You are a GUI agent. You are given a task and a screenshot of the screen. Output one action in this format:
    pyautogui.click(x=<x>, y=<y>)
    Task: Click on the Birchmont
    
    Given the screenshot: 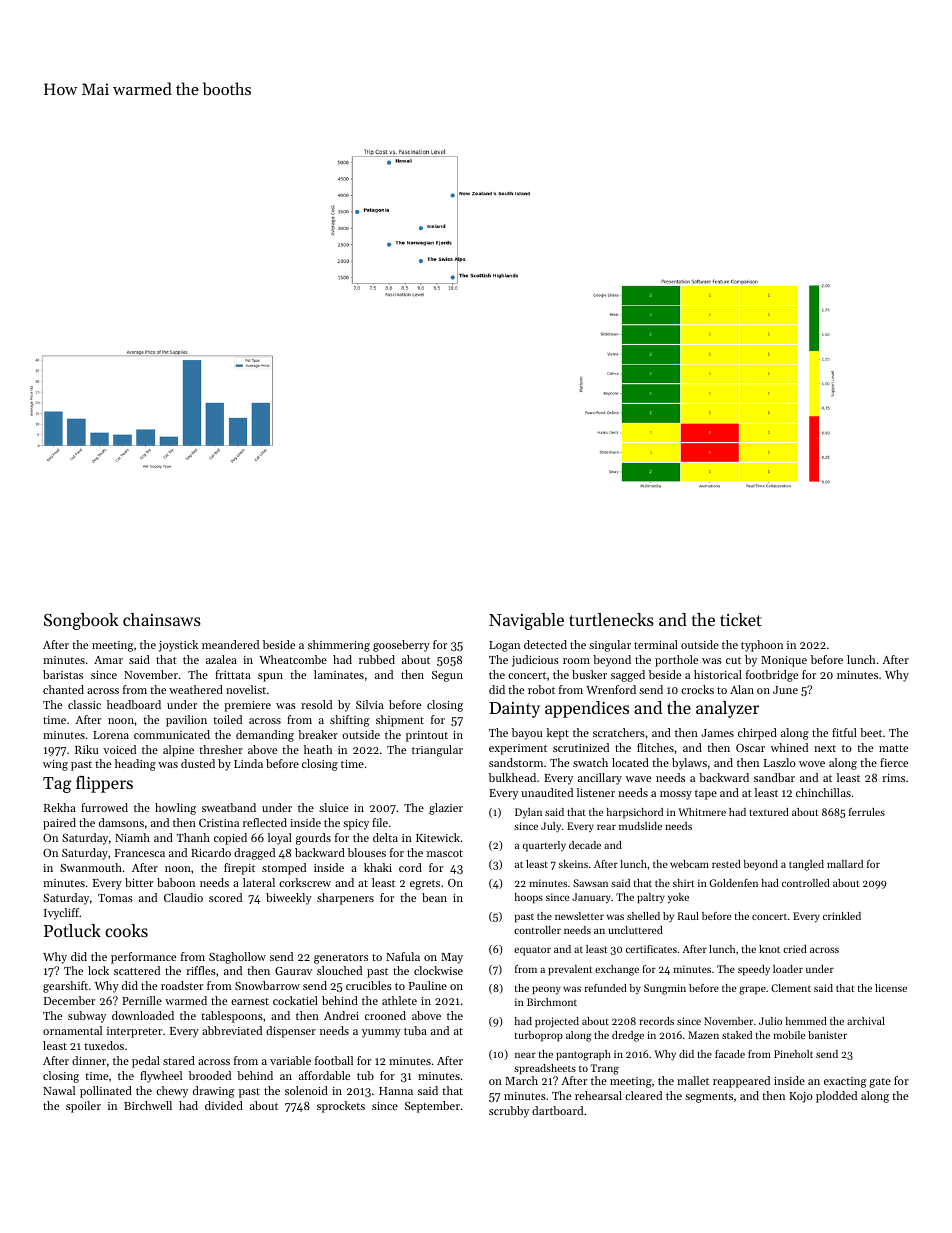 What is the action you would take?
    pyautogui.click(x=552, y=1002)
